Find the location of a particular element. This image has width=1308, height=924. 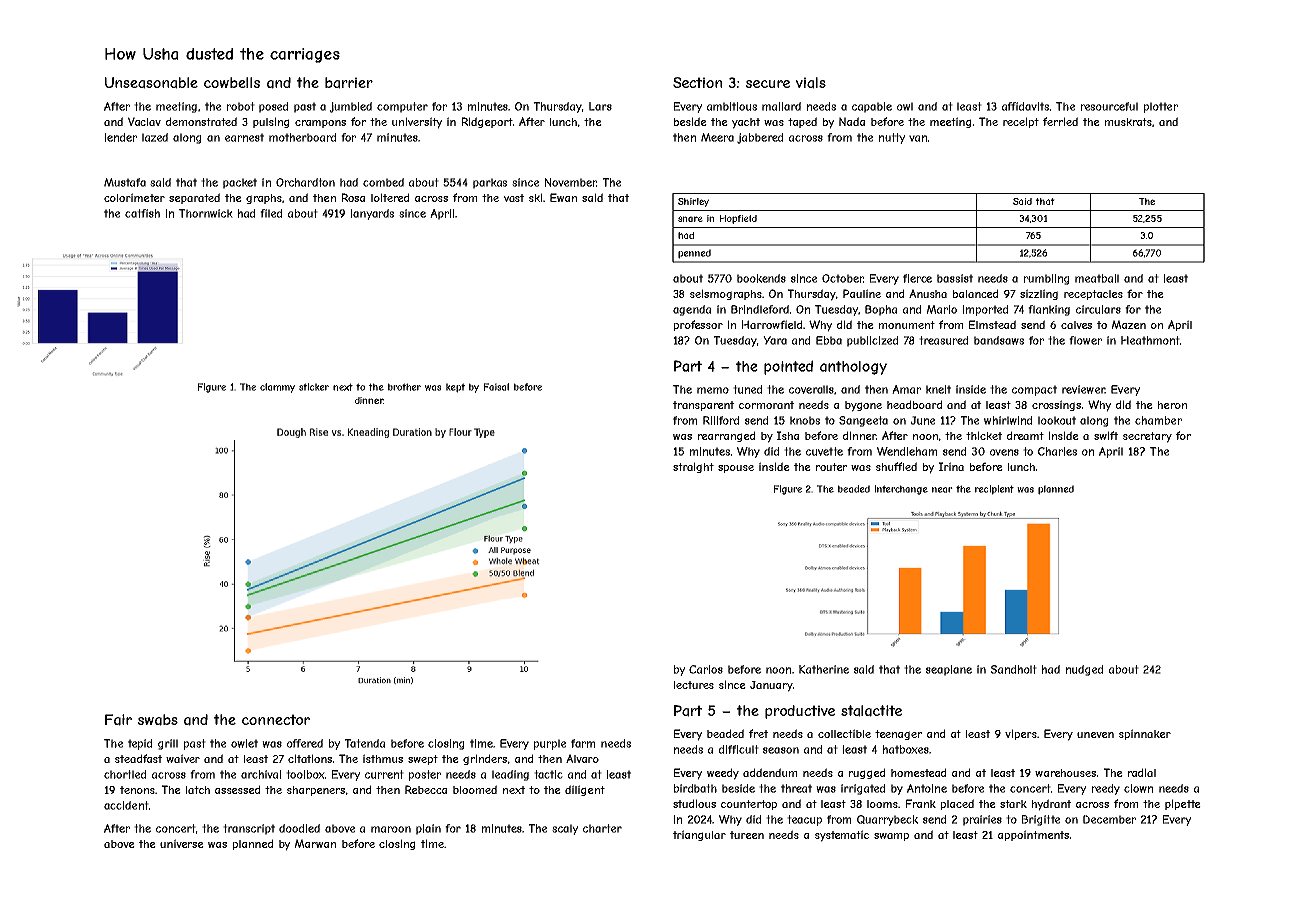

muskrats is located at coordinates (1128, 122).
